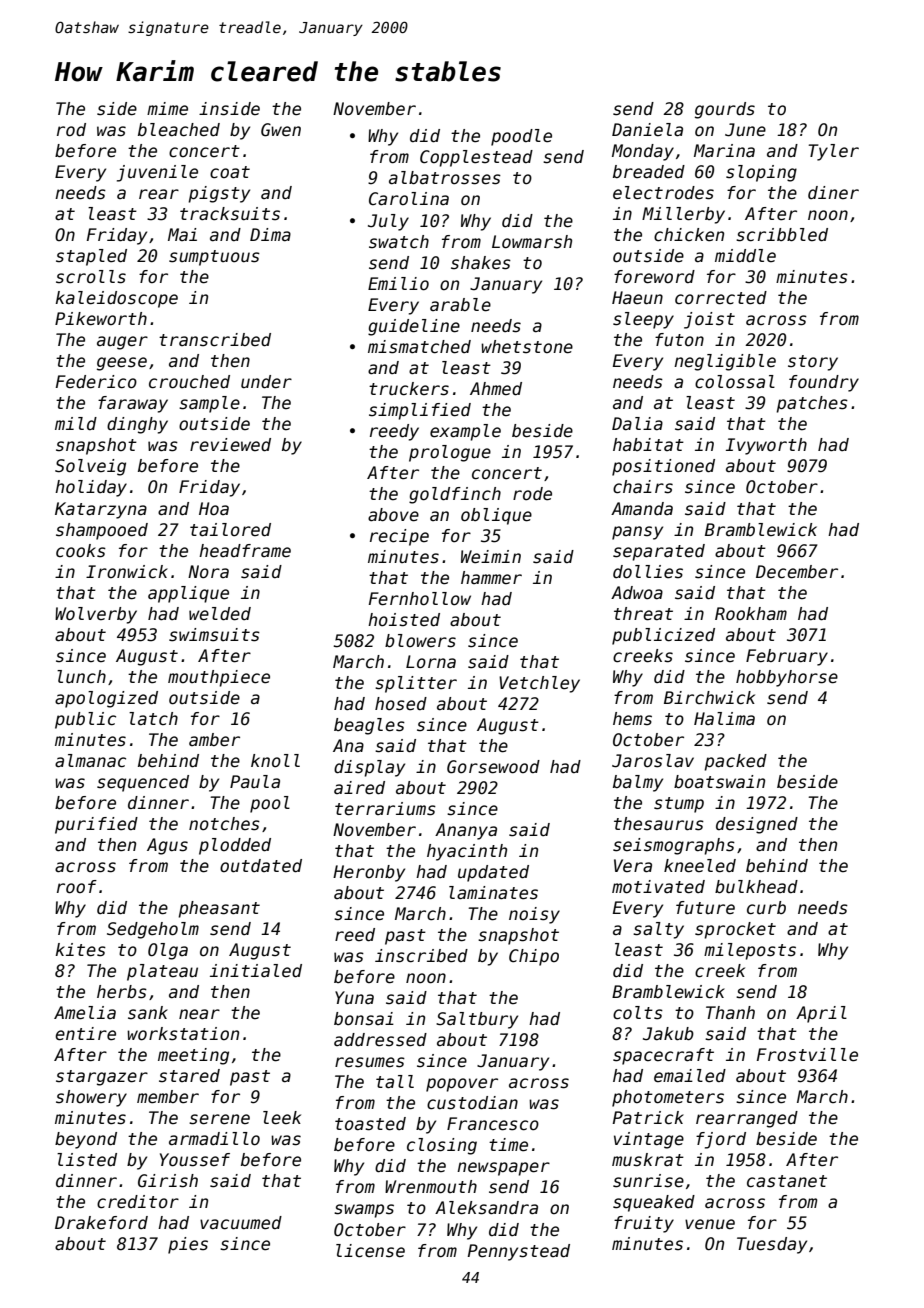 The width and height of the screenshot is (924, 1308). Describe the element at coordinates (638, 1013) in the screenshot. I see `colts` at that location.
